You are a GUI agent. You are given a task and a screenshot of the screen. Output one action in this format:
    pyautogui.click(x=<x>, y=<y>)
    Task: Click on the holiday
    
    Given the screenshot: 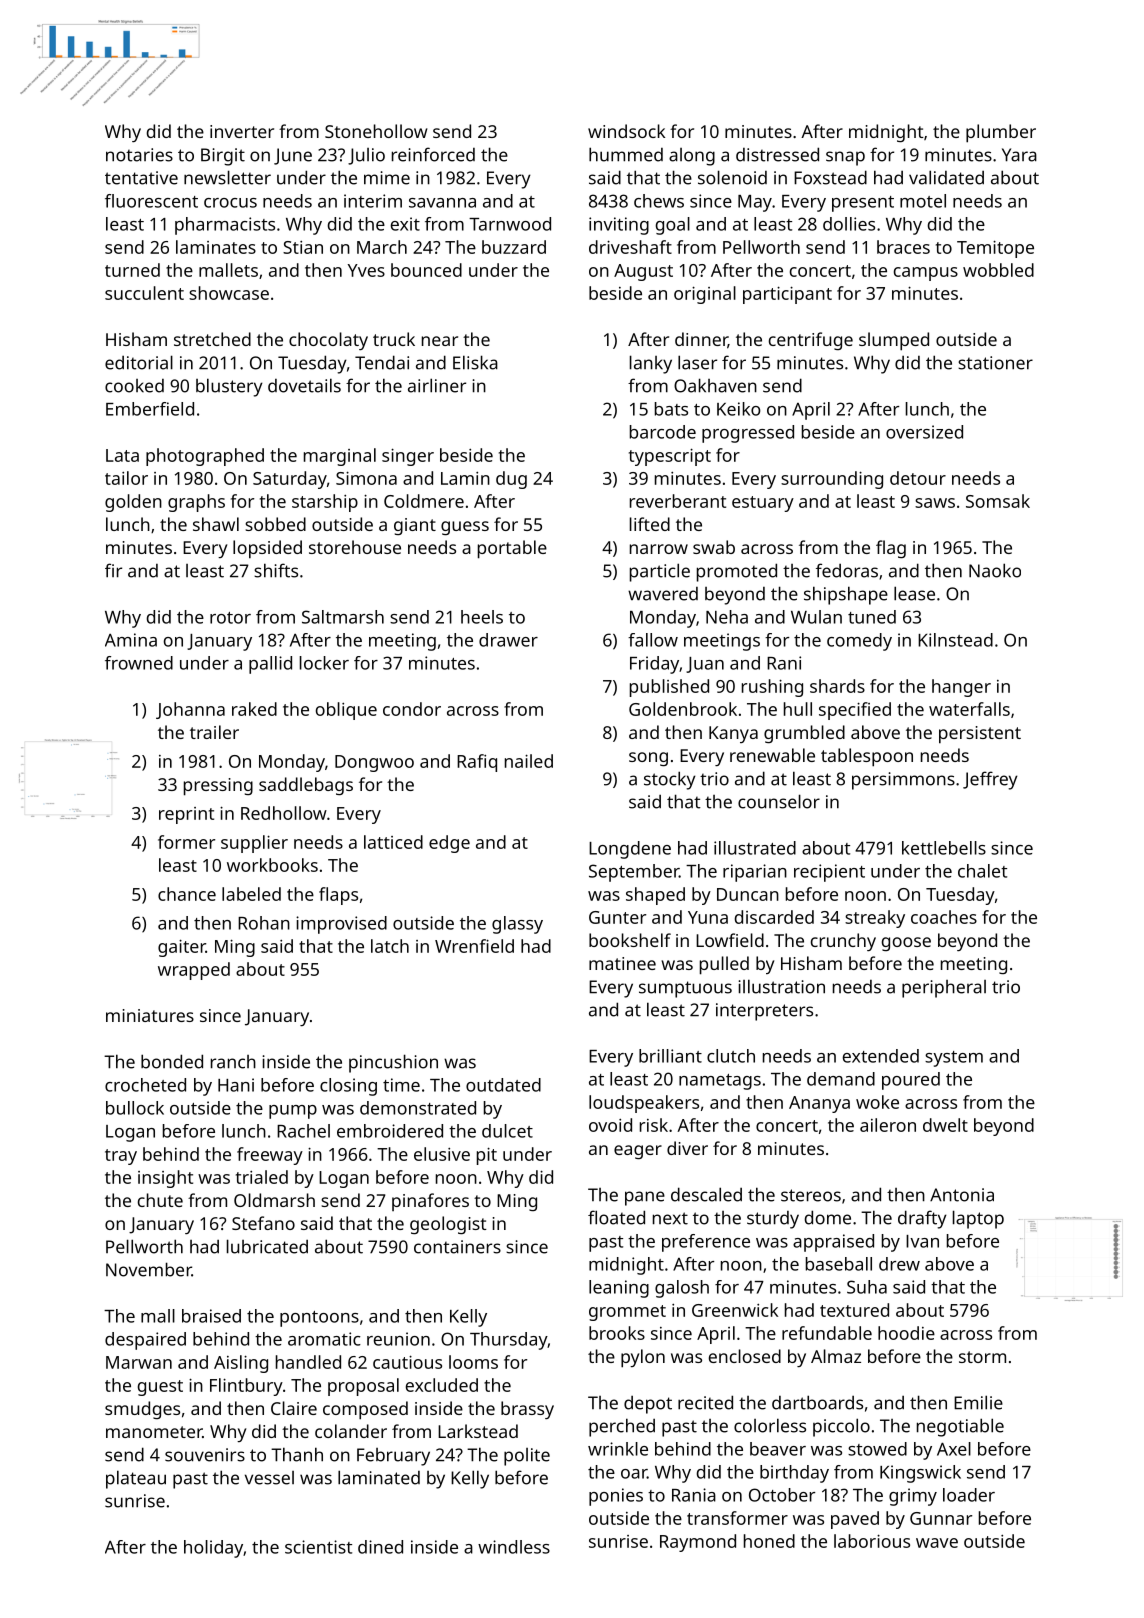 What is the action you would take?
    pyautogui.click(x=213, y=1549)
